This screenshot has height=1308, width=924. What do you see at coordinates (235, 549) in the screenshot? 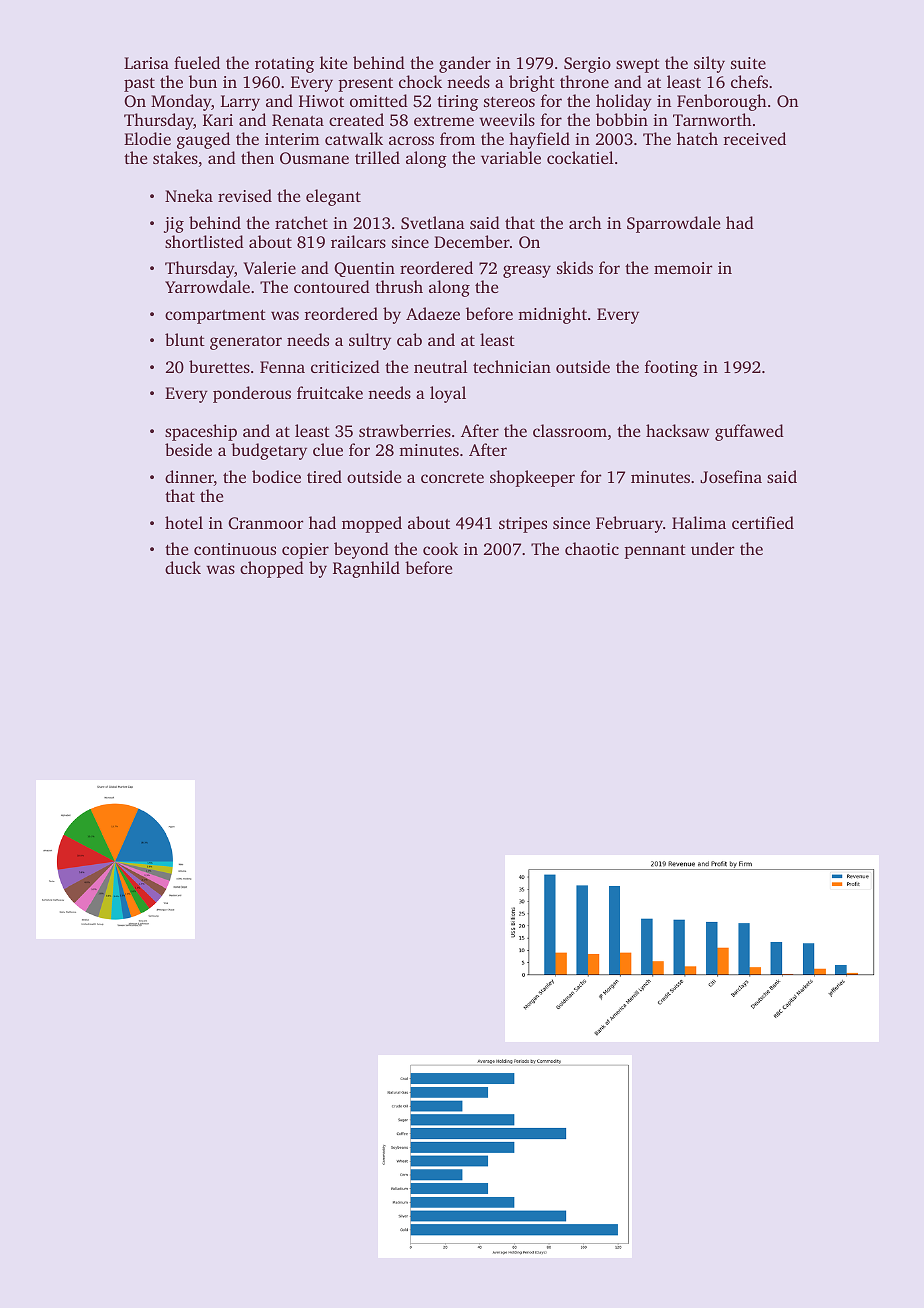
I see `continuous` at bounding box center [235, 549].
